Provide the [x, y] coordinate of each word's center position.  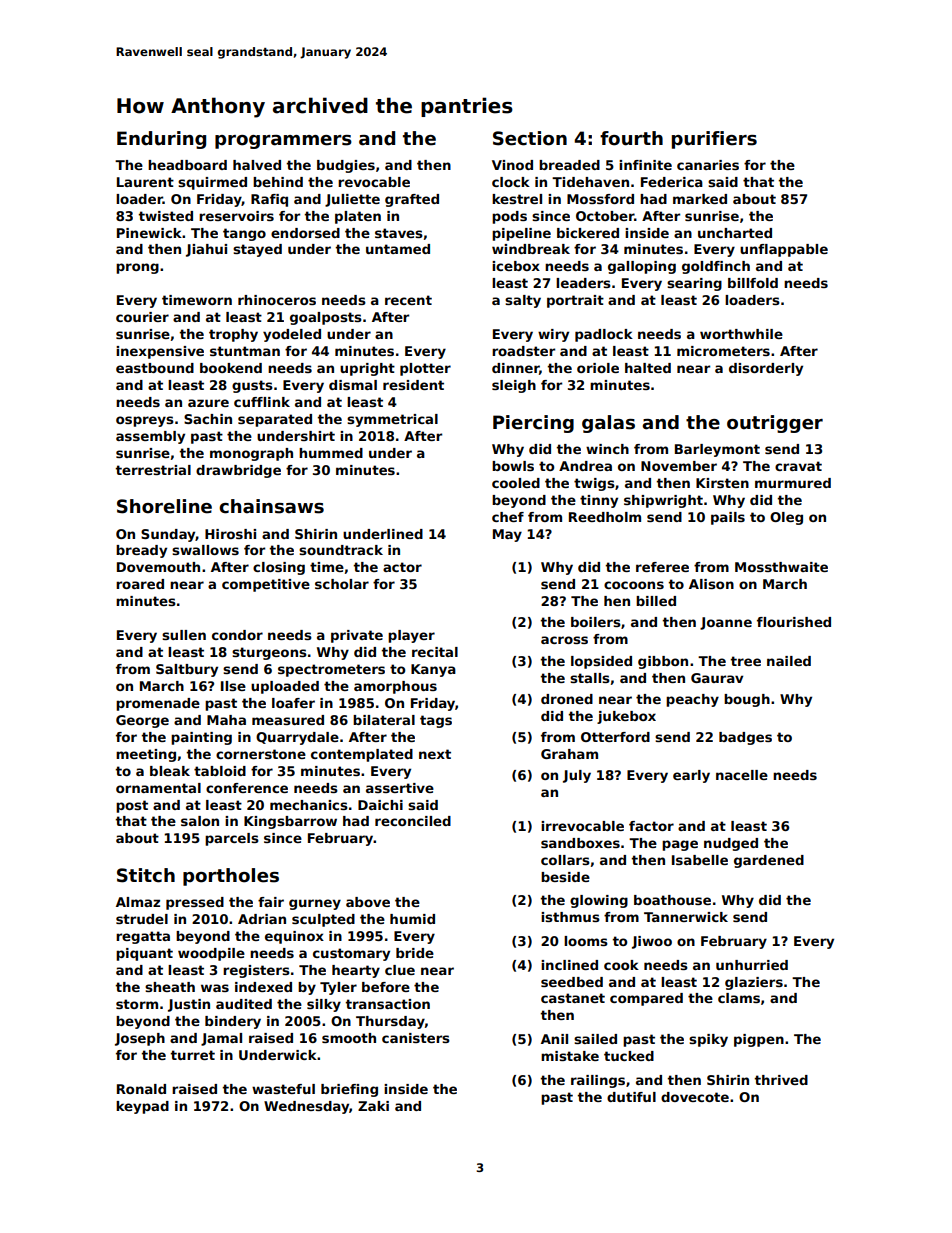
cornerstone [261, 754]
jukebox [626, 717]
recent [408, 300]
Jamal [221, 1039]
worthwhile [741, 334]
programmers [283, 142]
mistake [570, 1056]
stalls [590, 678]
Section [530, 138]
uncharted [735, 233]
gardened [769, 861]
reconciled [413, 821]
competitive [266, 585]
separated [275, 420]
